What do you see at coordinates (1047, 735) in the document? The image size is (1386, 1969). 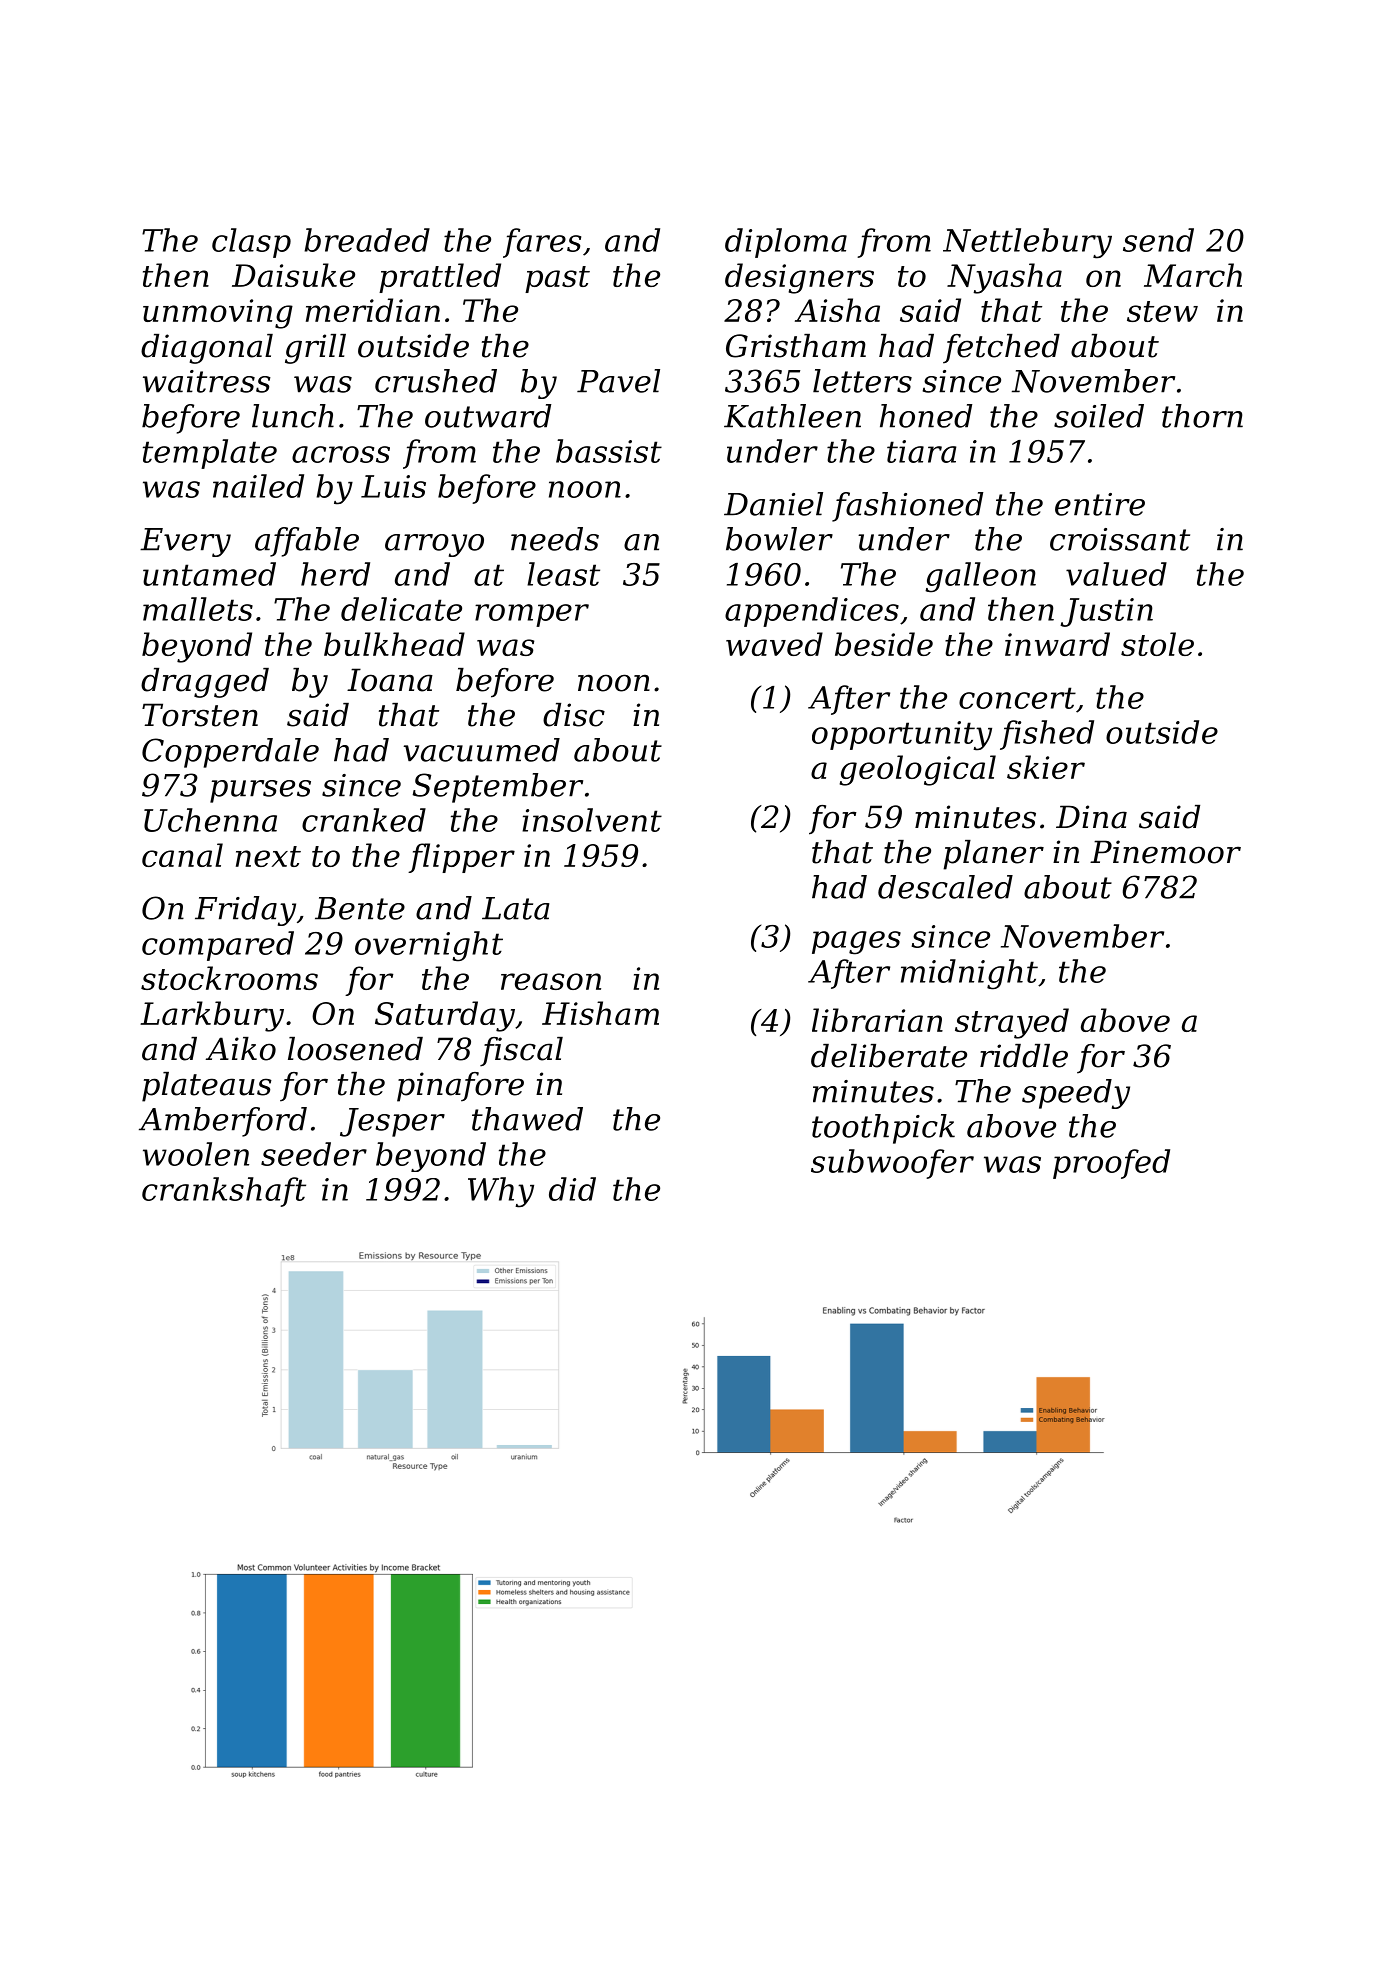 I see `fished` at bounding box center [1047, 735].
